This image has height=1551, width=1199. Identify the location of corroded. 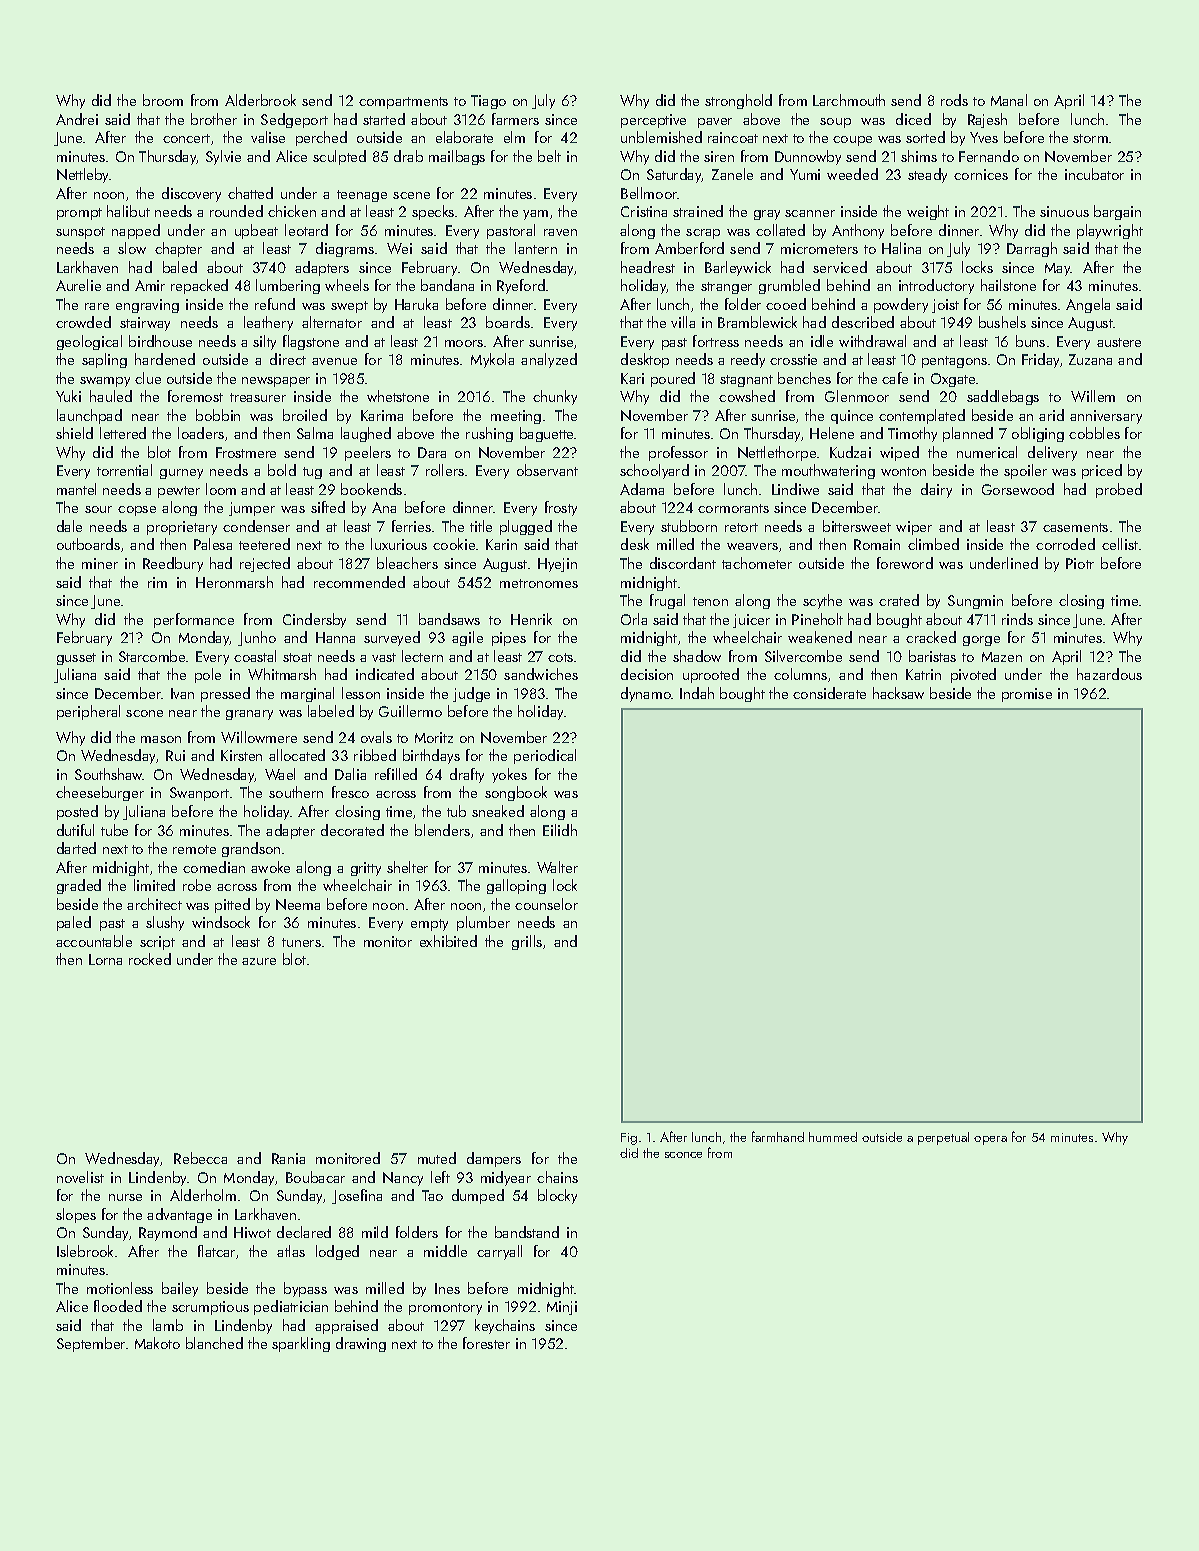
(1065, 544).
